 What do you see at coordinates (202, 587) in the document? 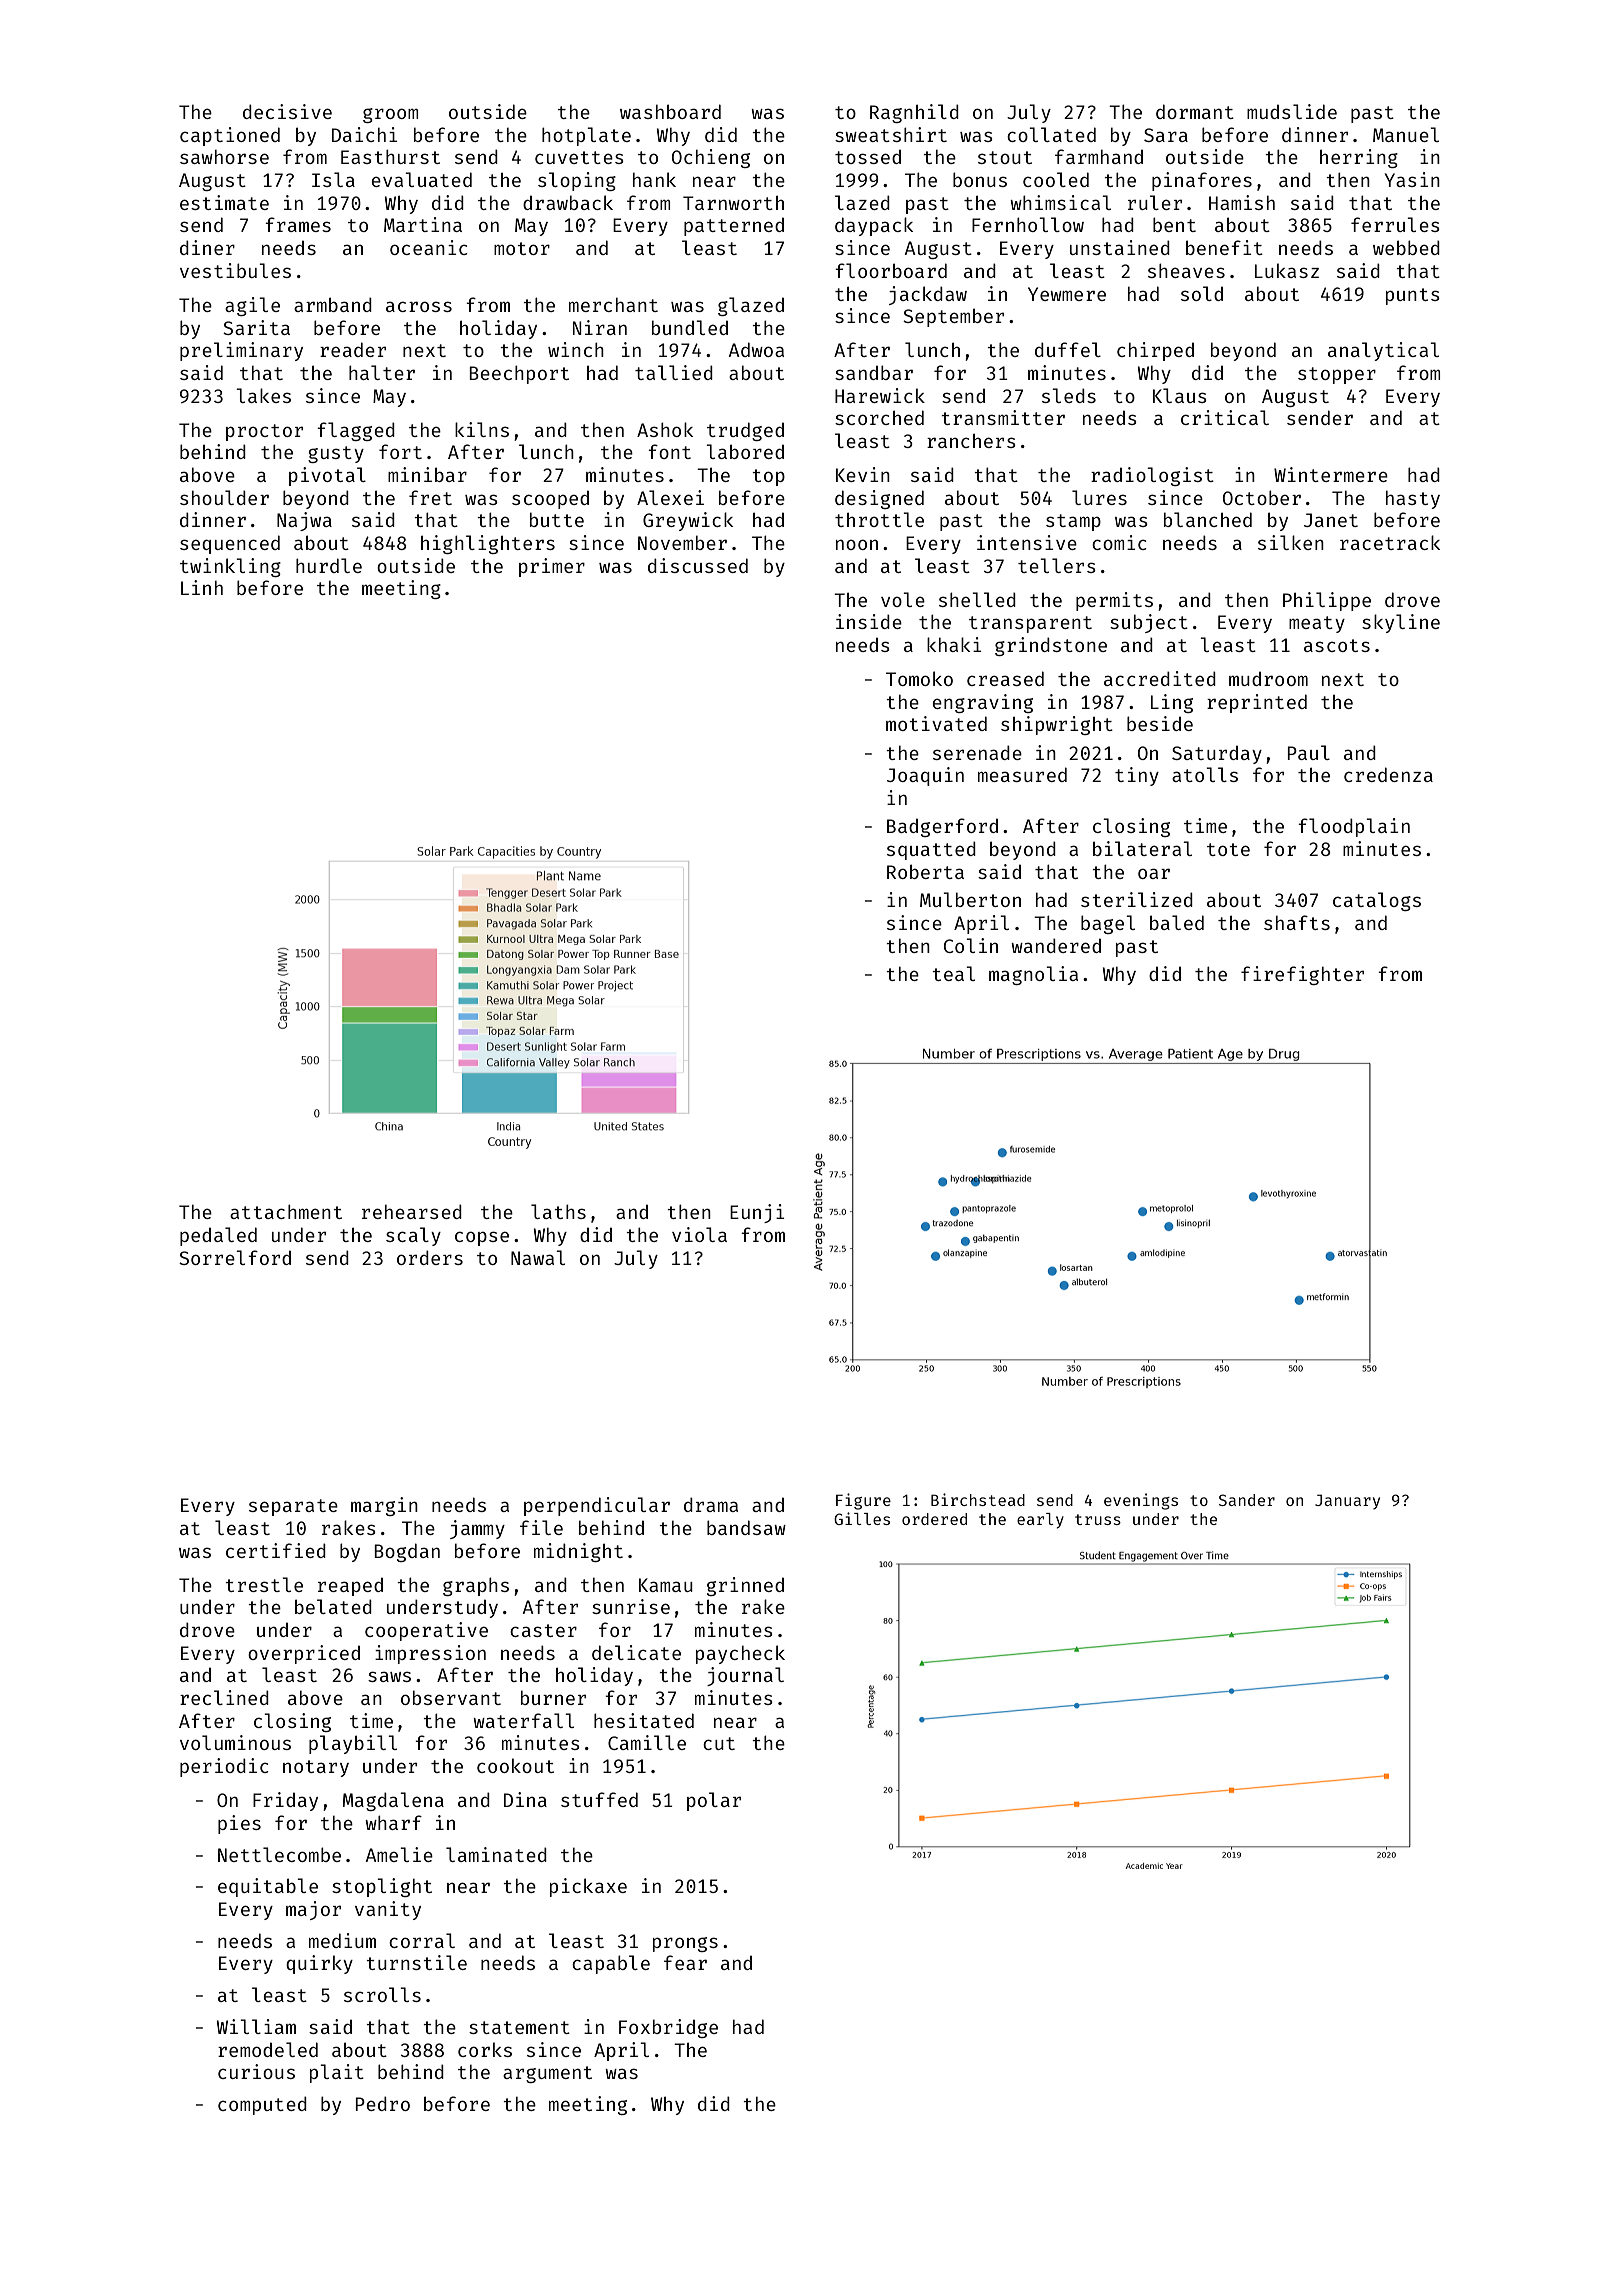
I see `Linh` at bounding box center [202, 587].
